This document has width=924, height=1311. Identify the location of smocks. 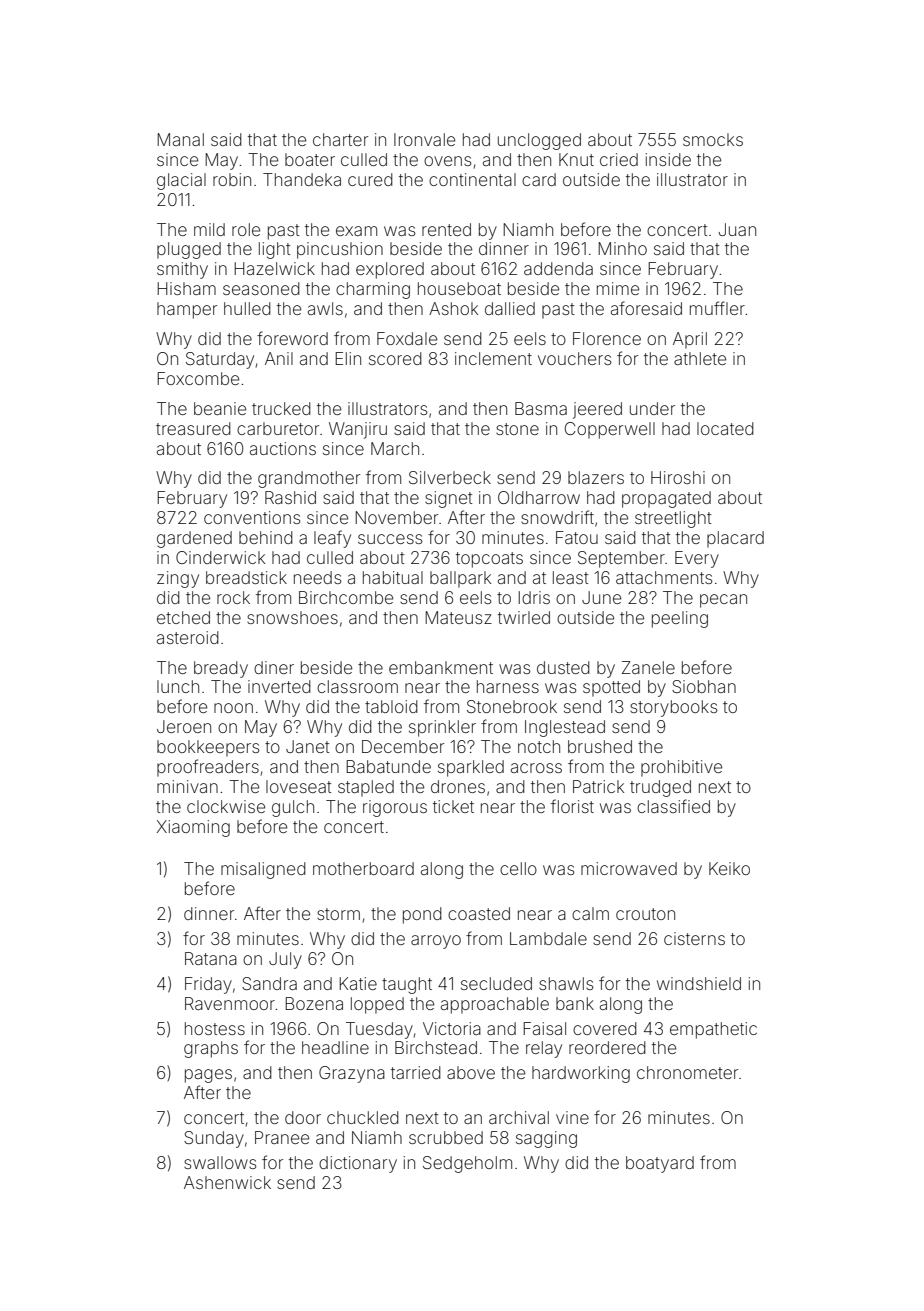
(713, 139).
